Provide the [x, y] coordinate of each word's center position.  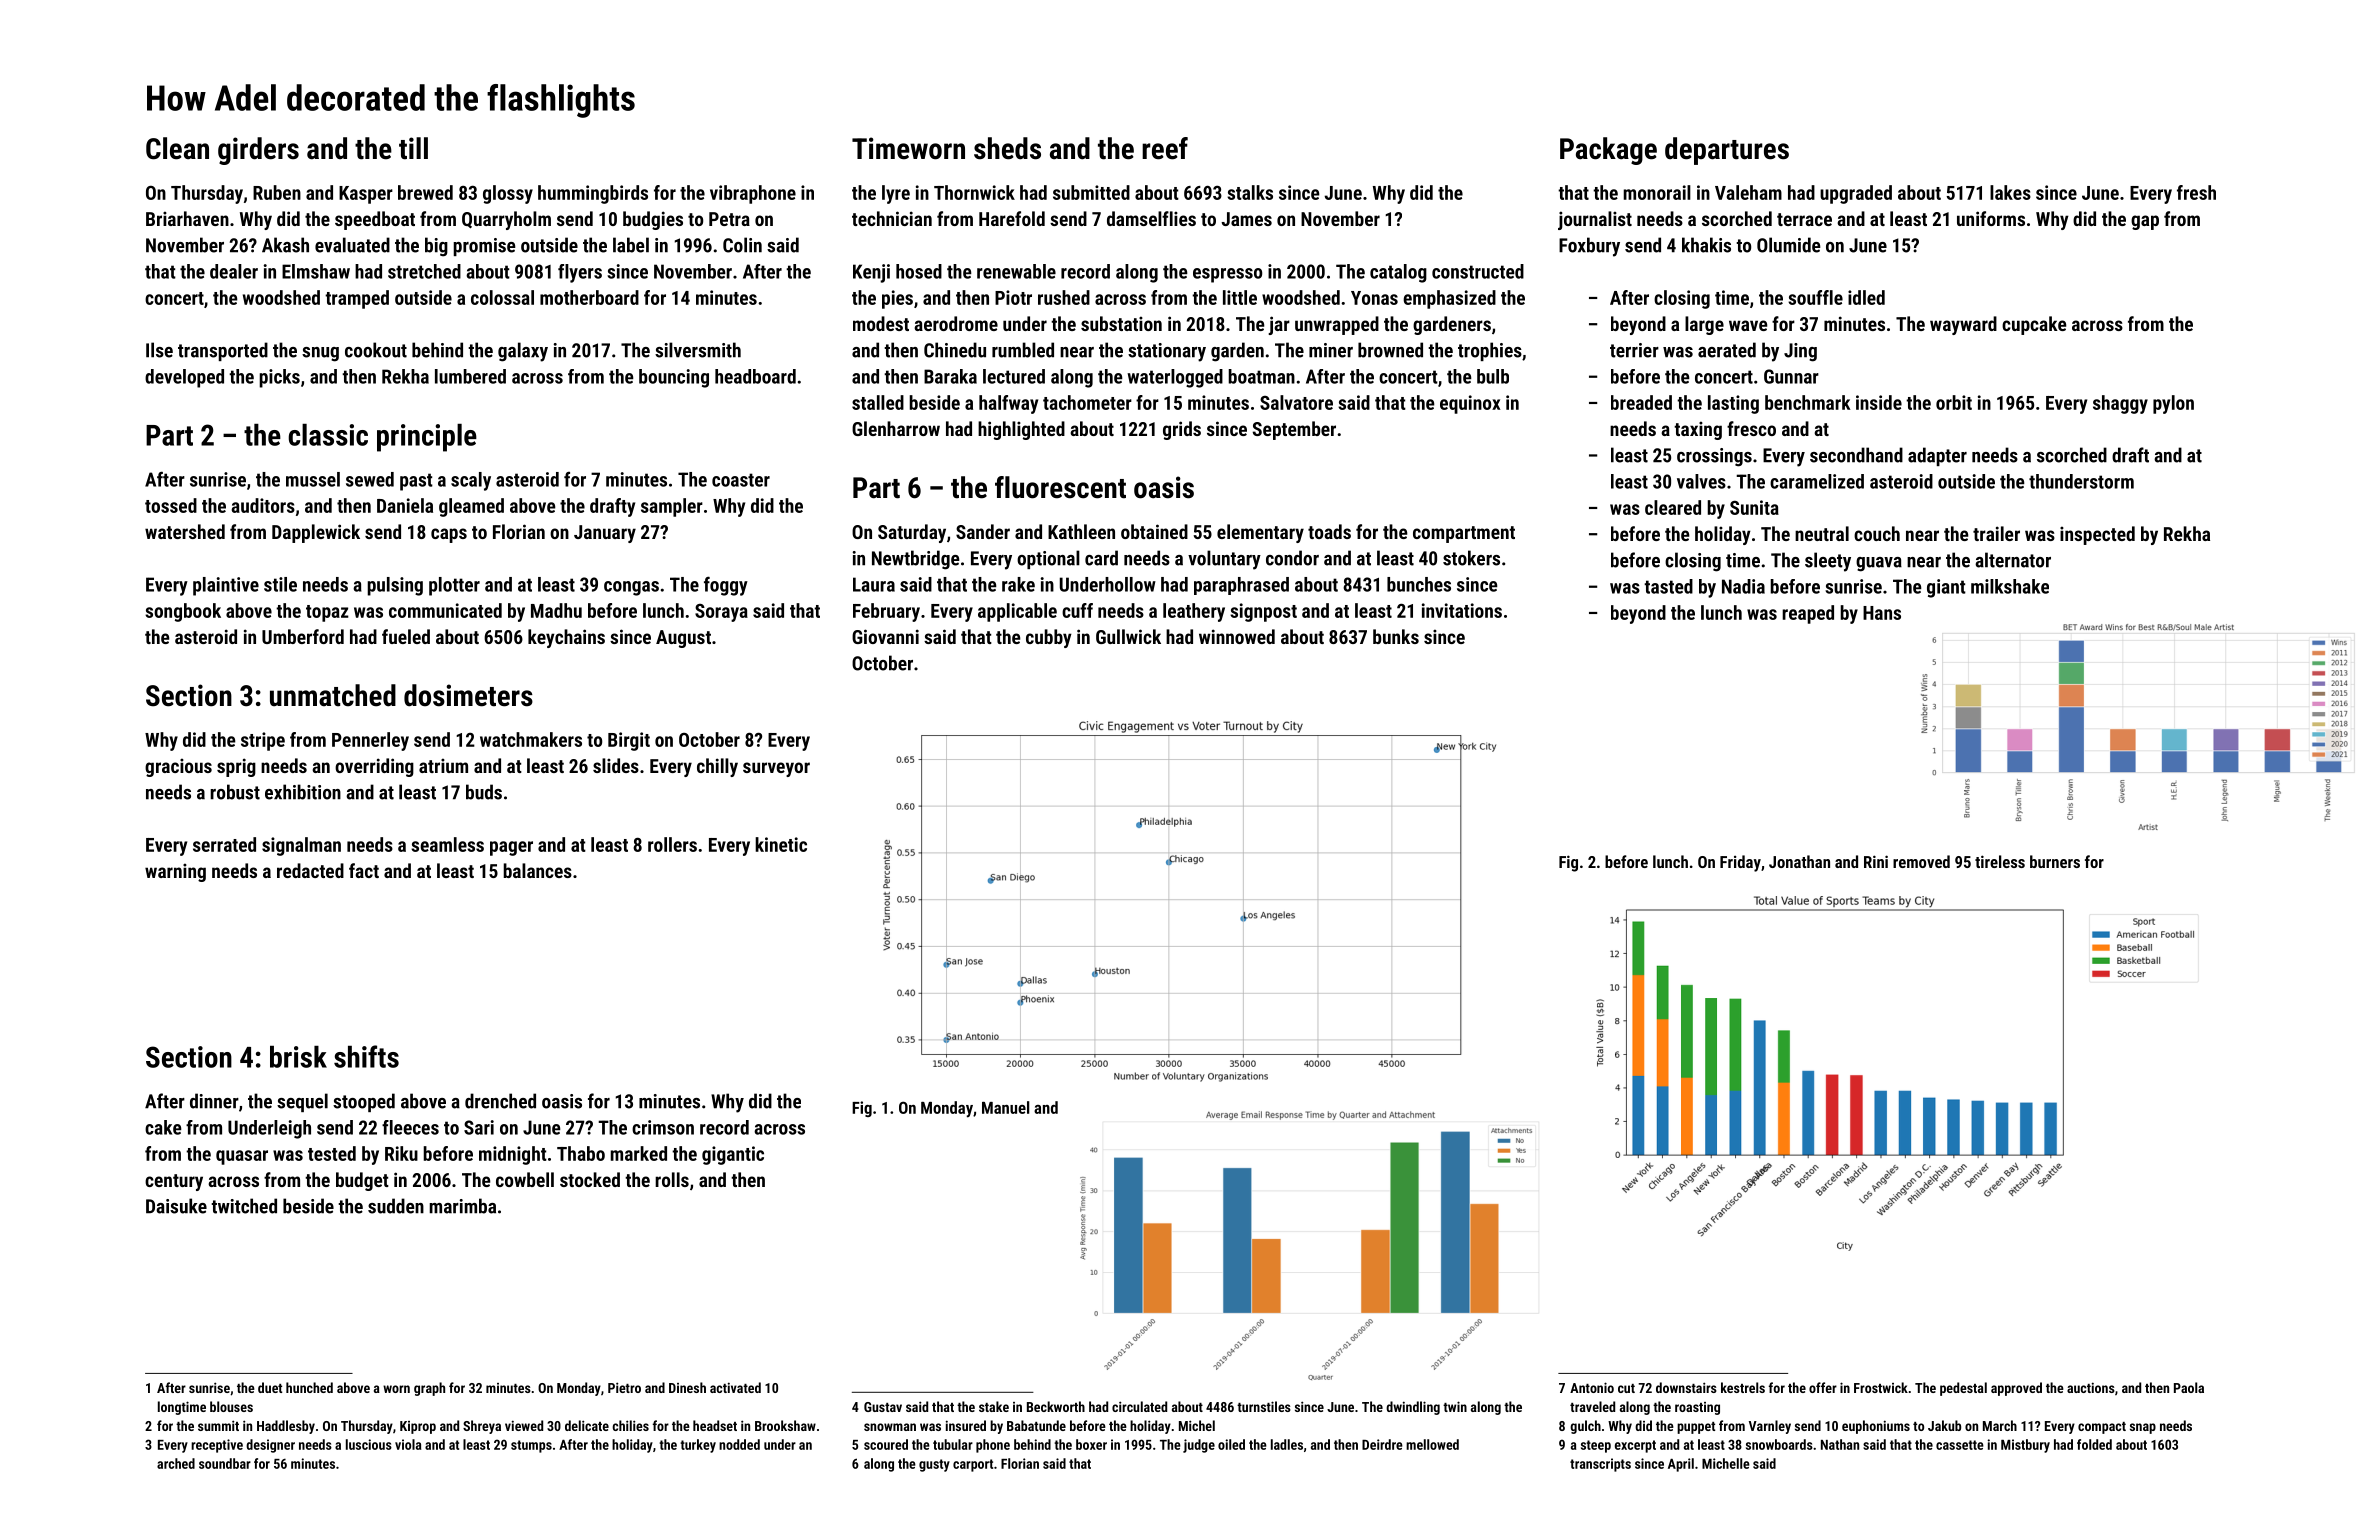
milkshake [2010, 586]
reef [1165, 148]
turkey [698, 1446]
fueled [406, 636]
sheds [1007, 148]
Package [1608, 151]
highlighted [1021, 430]
